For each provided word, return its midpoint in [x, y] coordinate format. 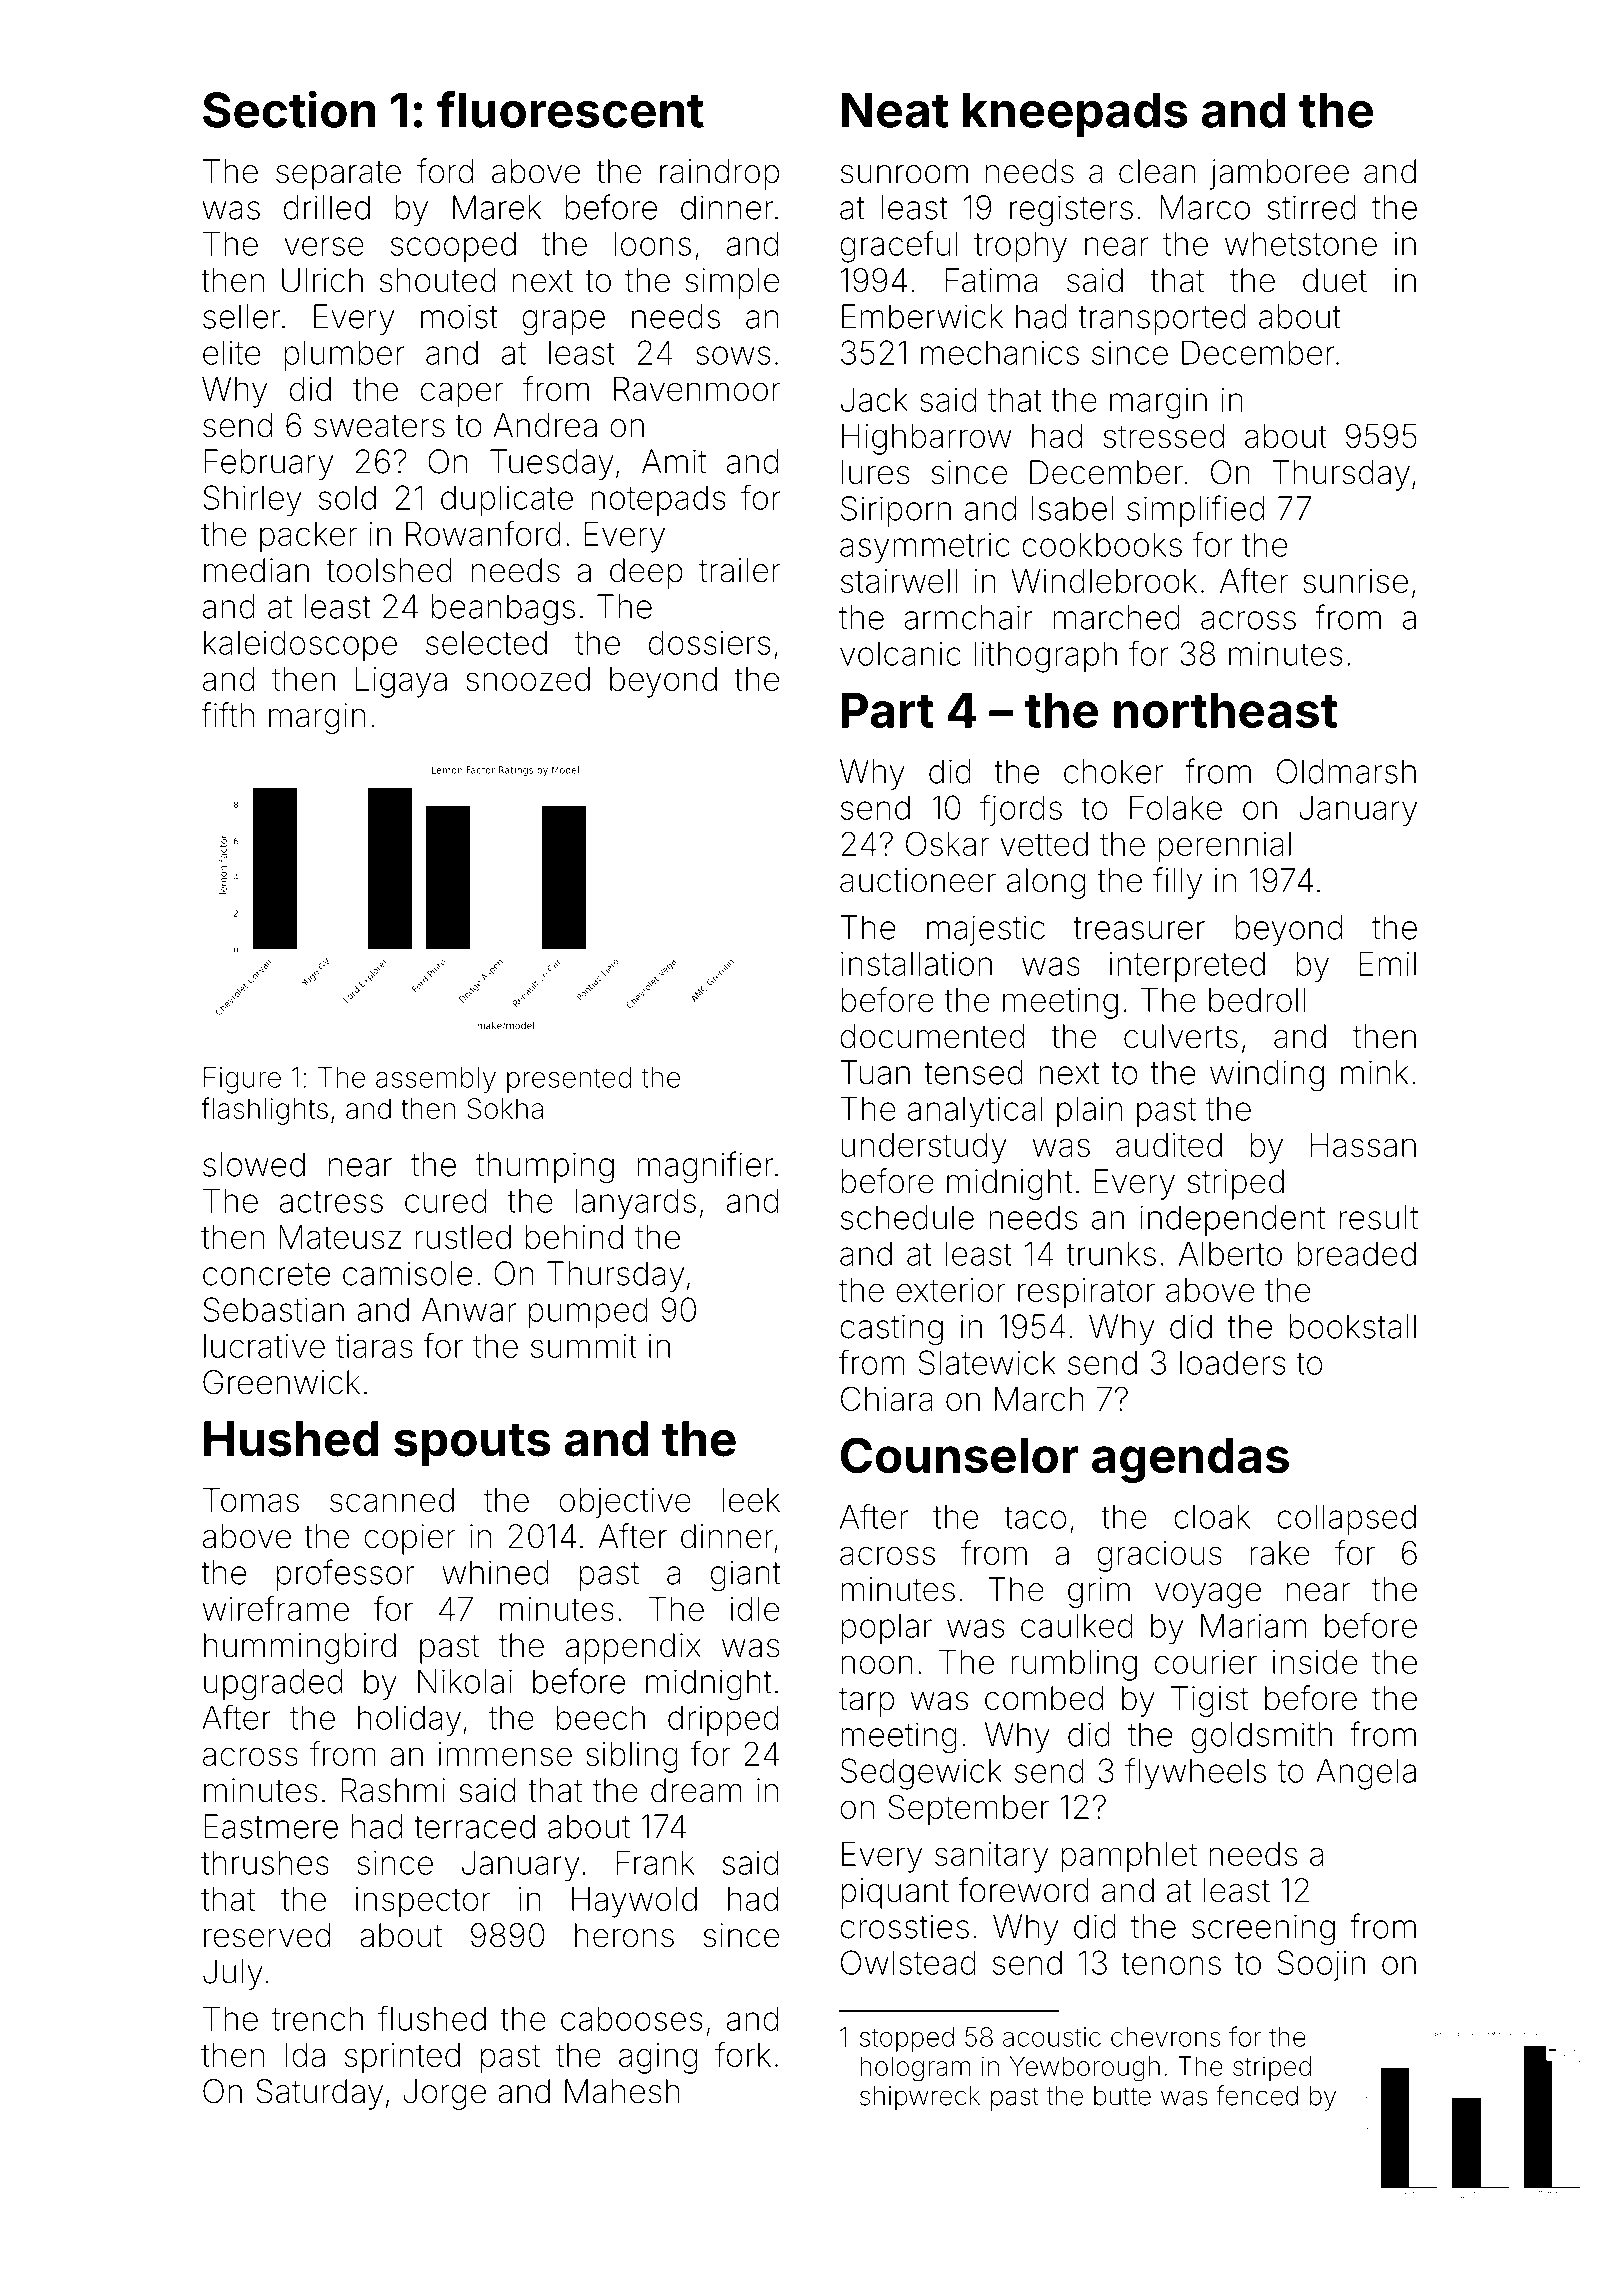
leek [751, 1500]
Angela [1366, 1774]
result [1379, 1217]
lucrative [264, 1346]
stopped [907, 2039]
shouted [437, 280]
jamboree [1279, 174]
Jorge [444, 2094]
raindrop [719, 174]
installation [916, 963]
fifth [227, 714]
